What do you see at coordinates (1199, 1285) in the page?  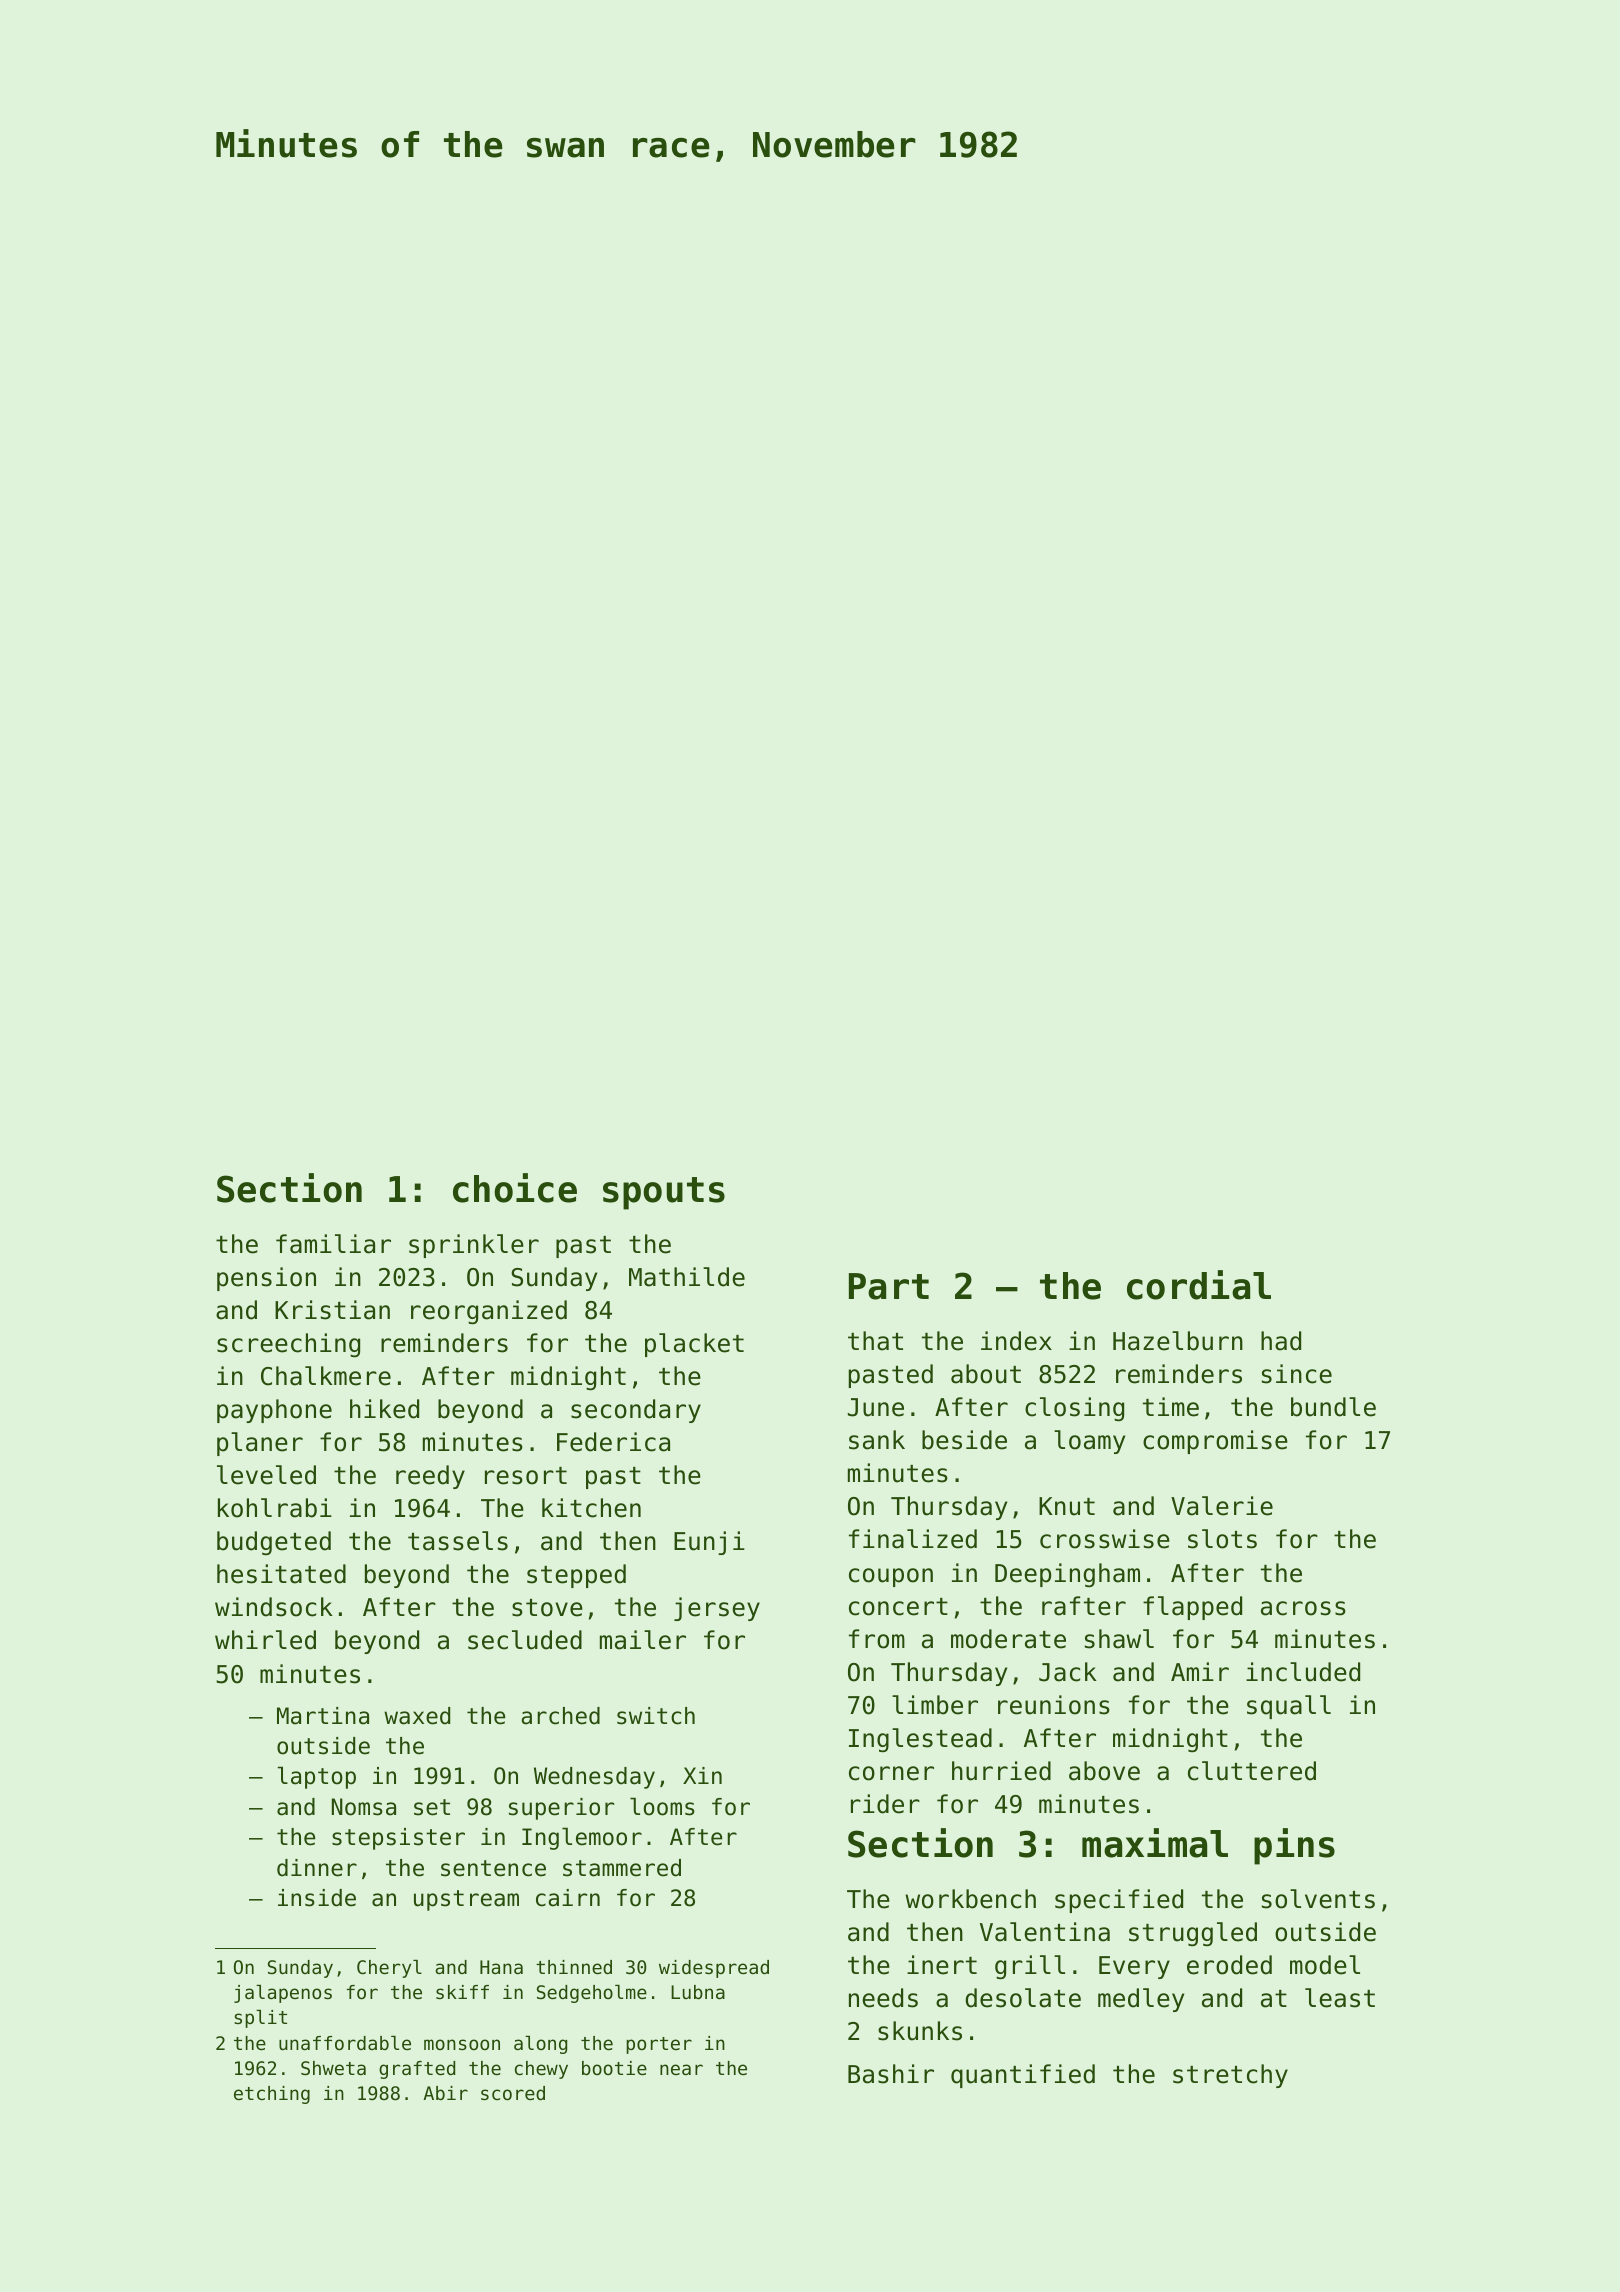 I see `cordial` at bounding box center [1199, 1285].
